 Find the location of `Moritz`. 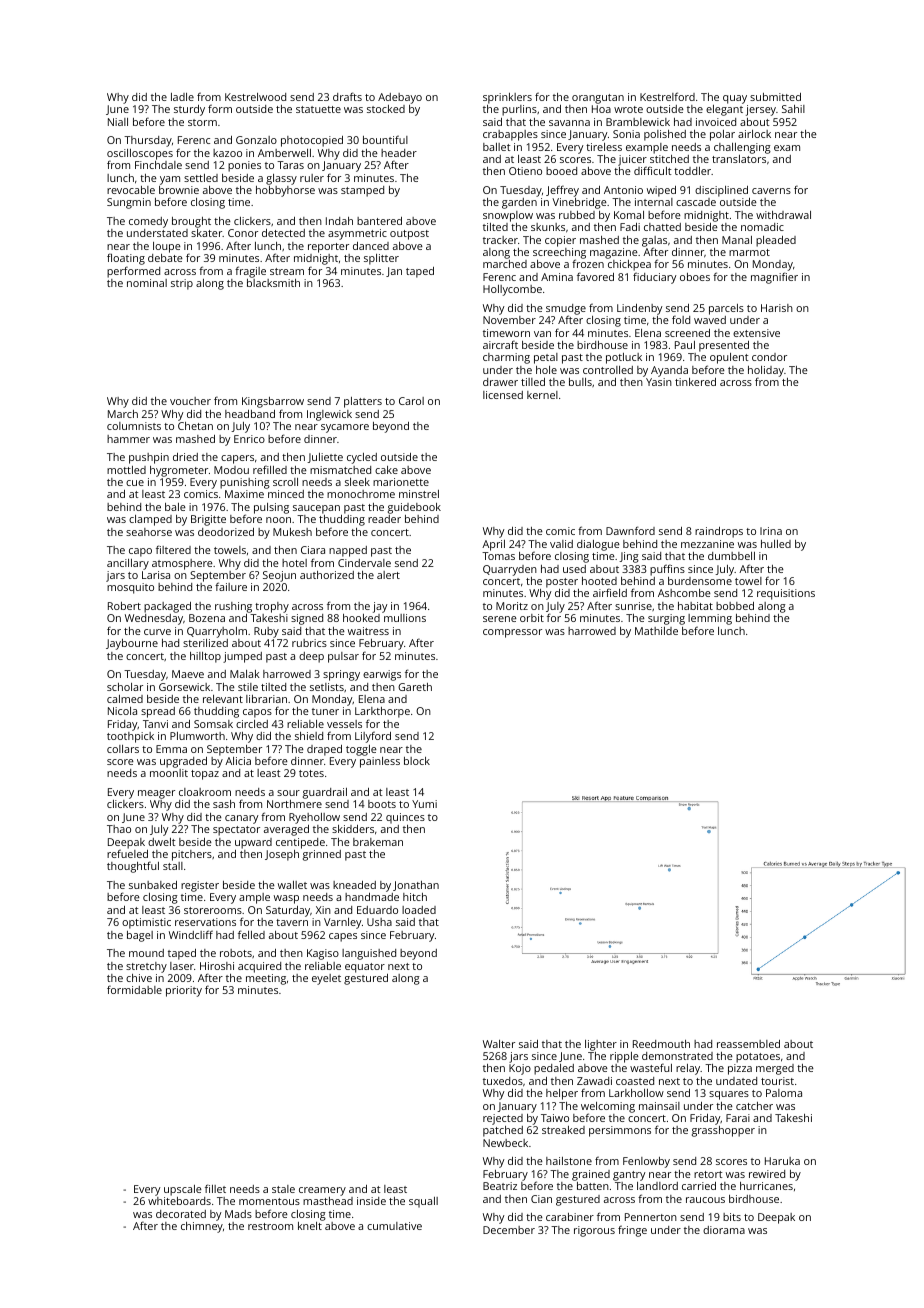

Moritz is located at coordinates (512, 606).
